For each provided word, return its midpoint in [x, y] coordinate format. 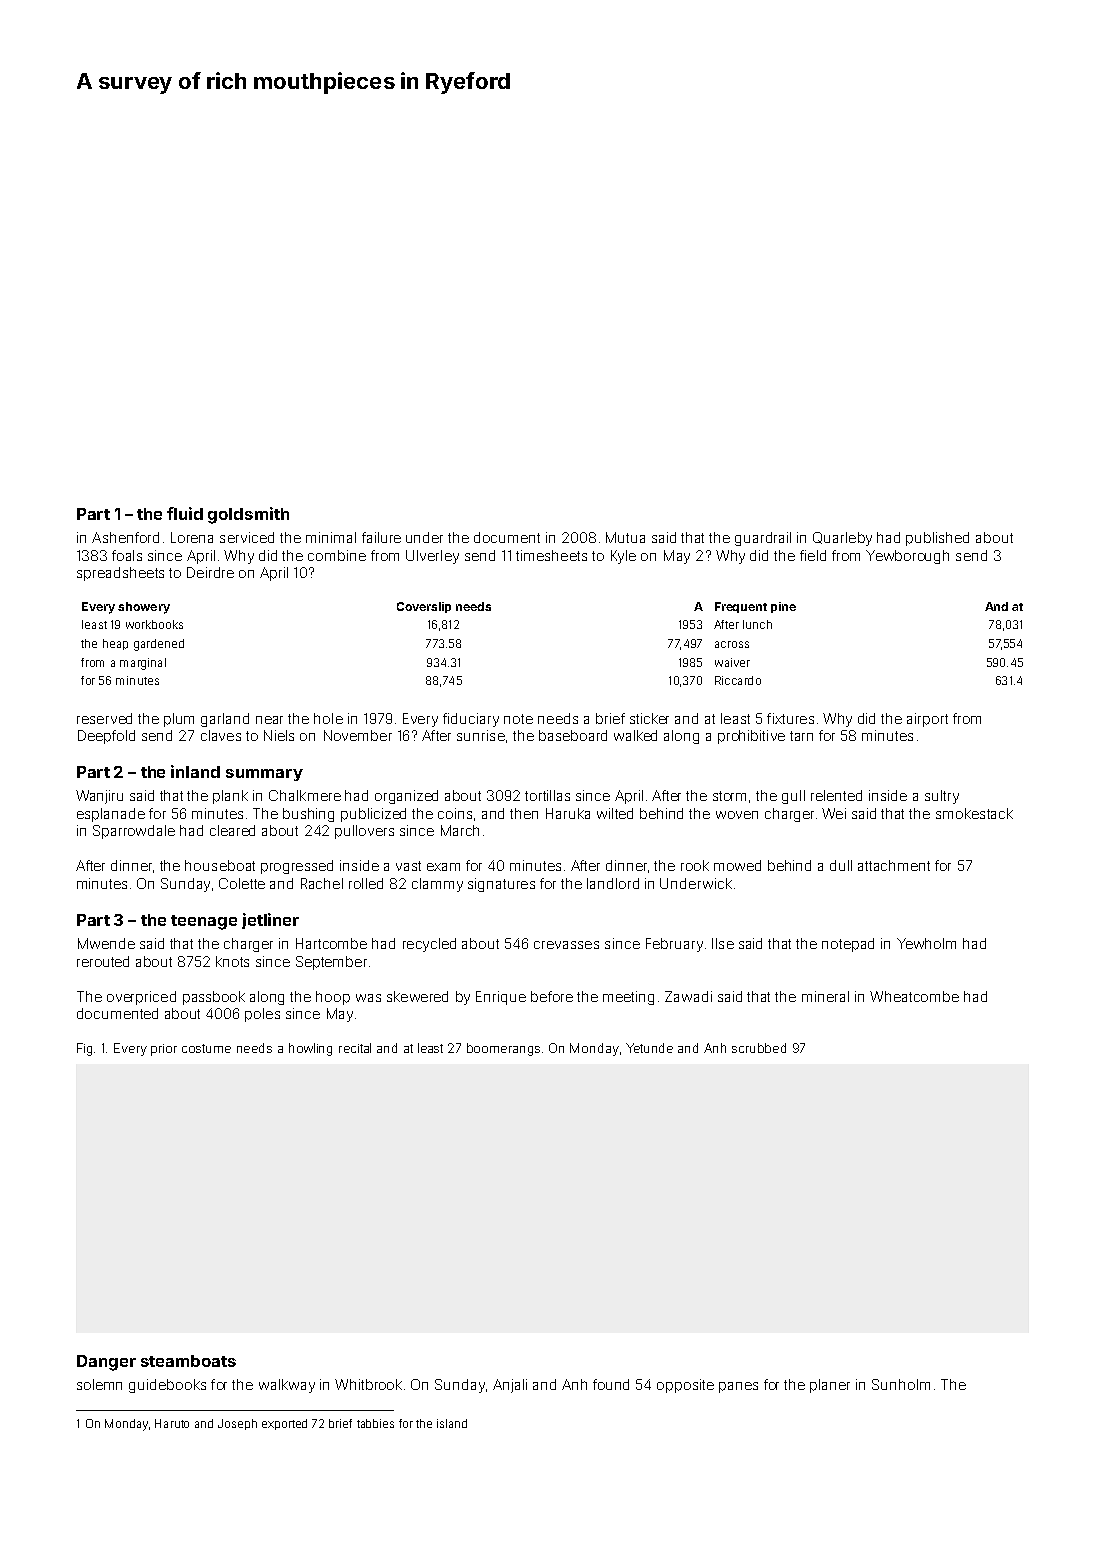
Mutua [625, 537]
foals [127, 555]
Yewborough [907, 557]
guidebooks [167, 1386]
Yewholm [926, 943]
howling [310, 1049]
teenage [204, 922]
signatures [501, 885]
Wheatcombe [914, 996]
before [552, 996]
